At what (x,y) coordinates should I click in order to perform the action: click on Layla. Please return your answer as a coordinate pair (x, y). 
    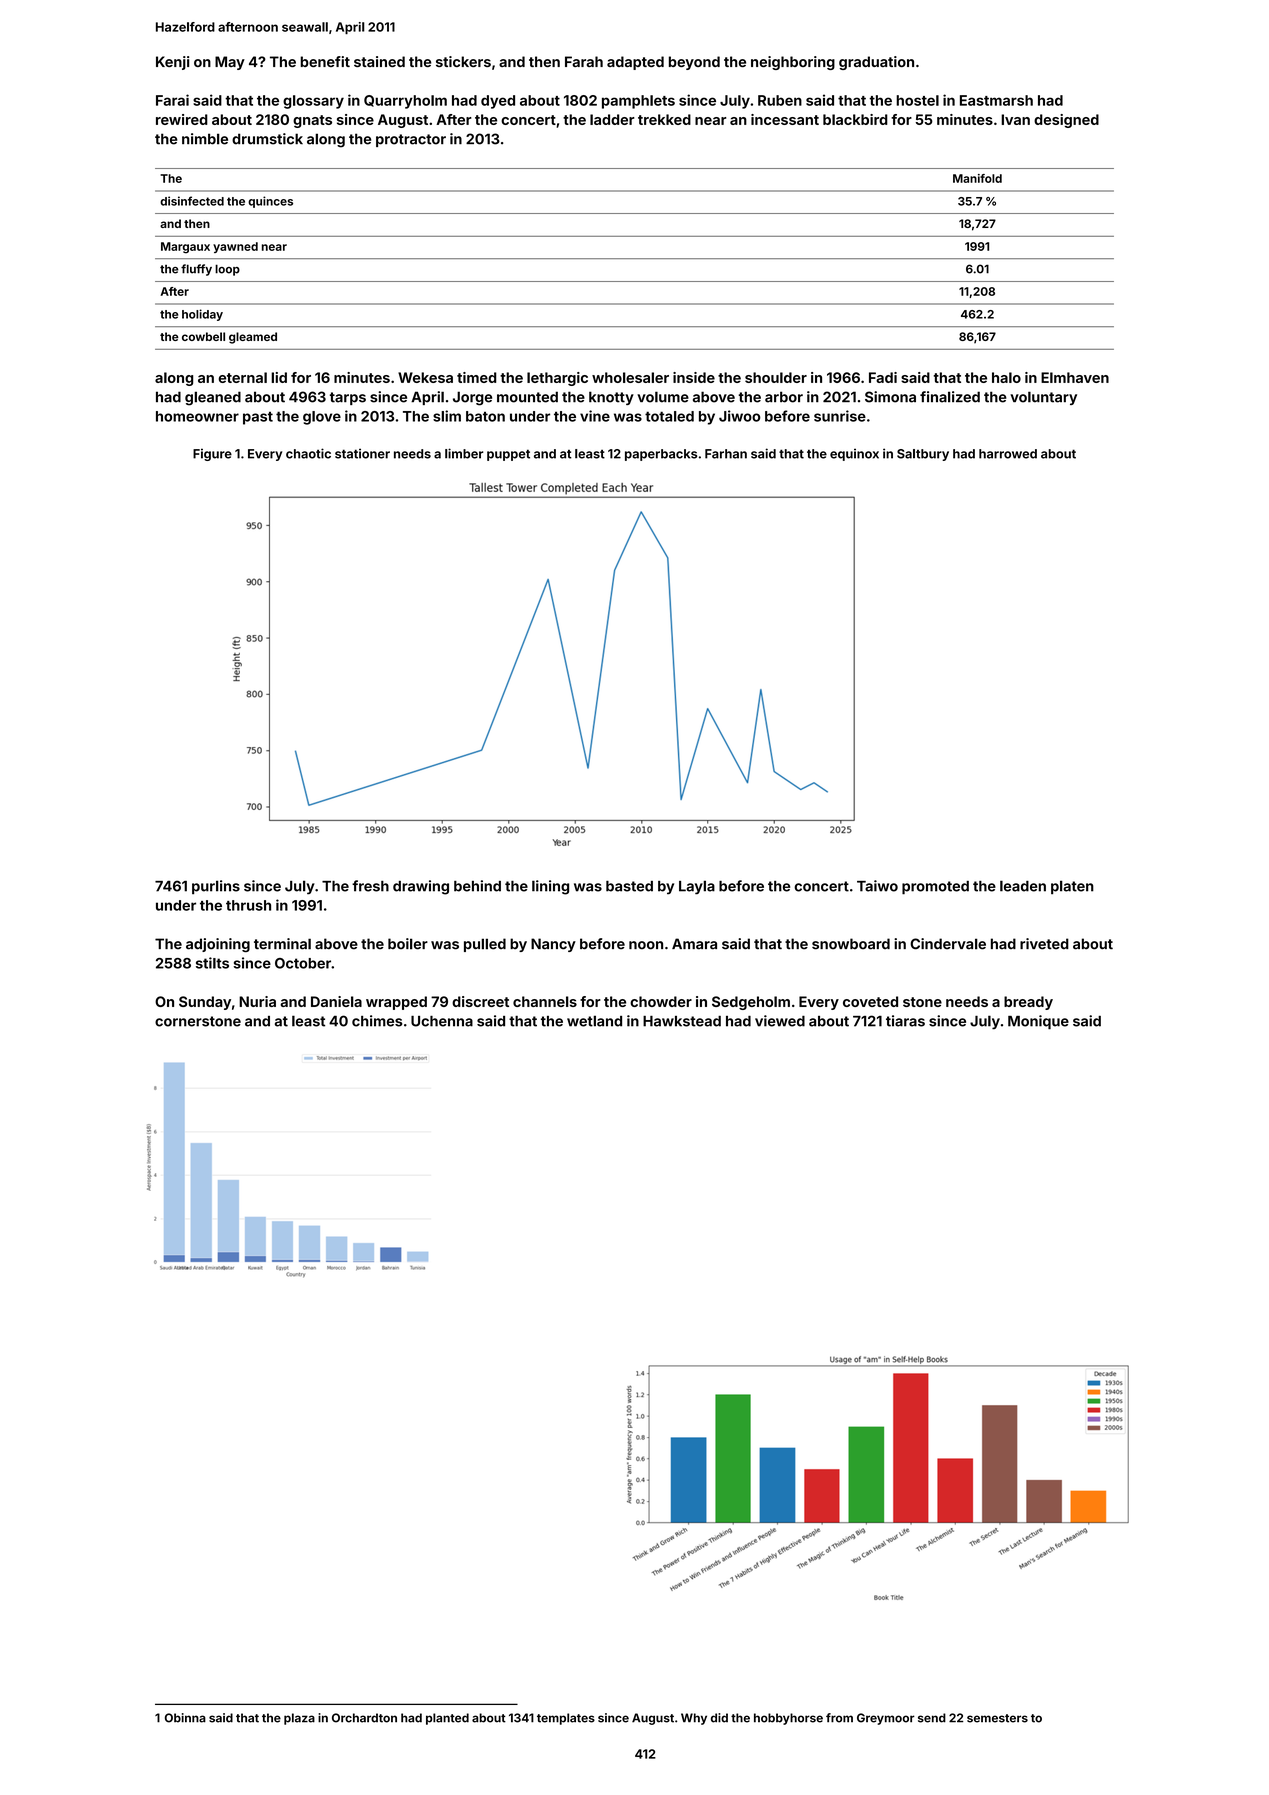
    Looking at the image, I should click on (697, 887).
